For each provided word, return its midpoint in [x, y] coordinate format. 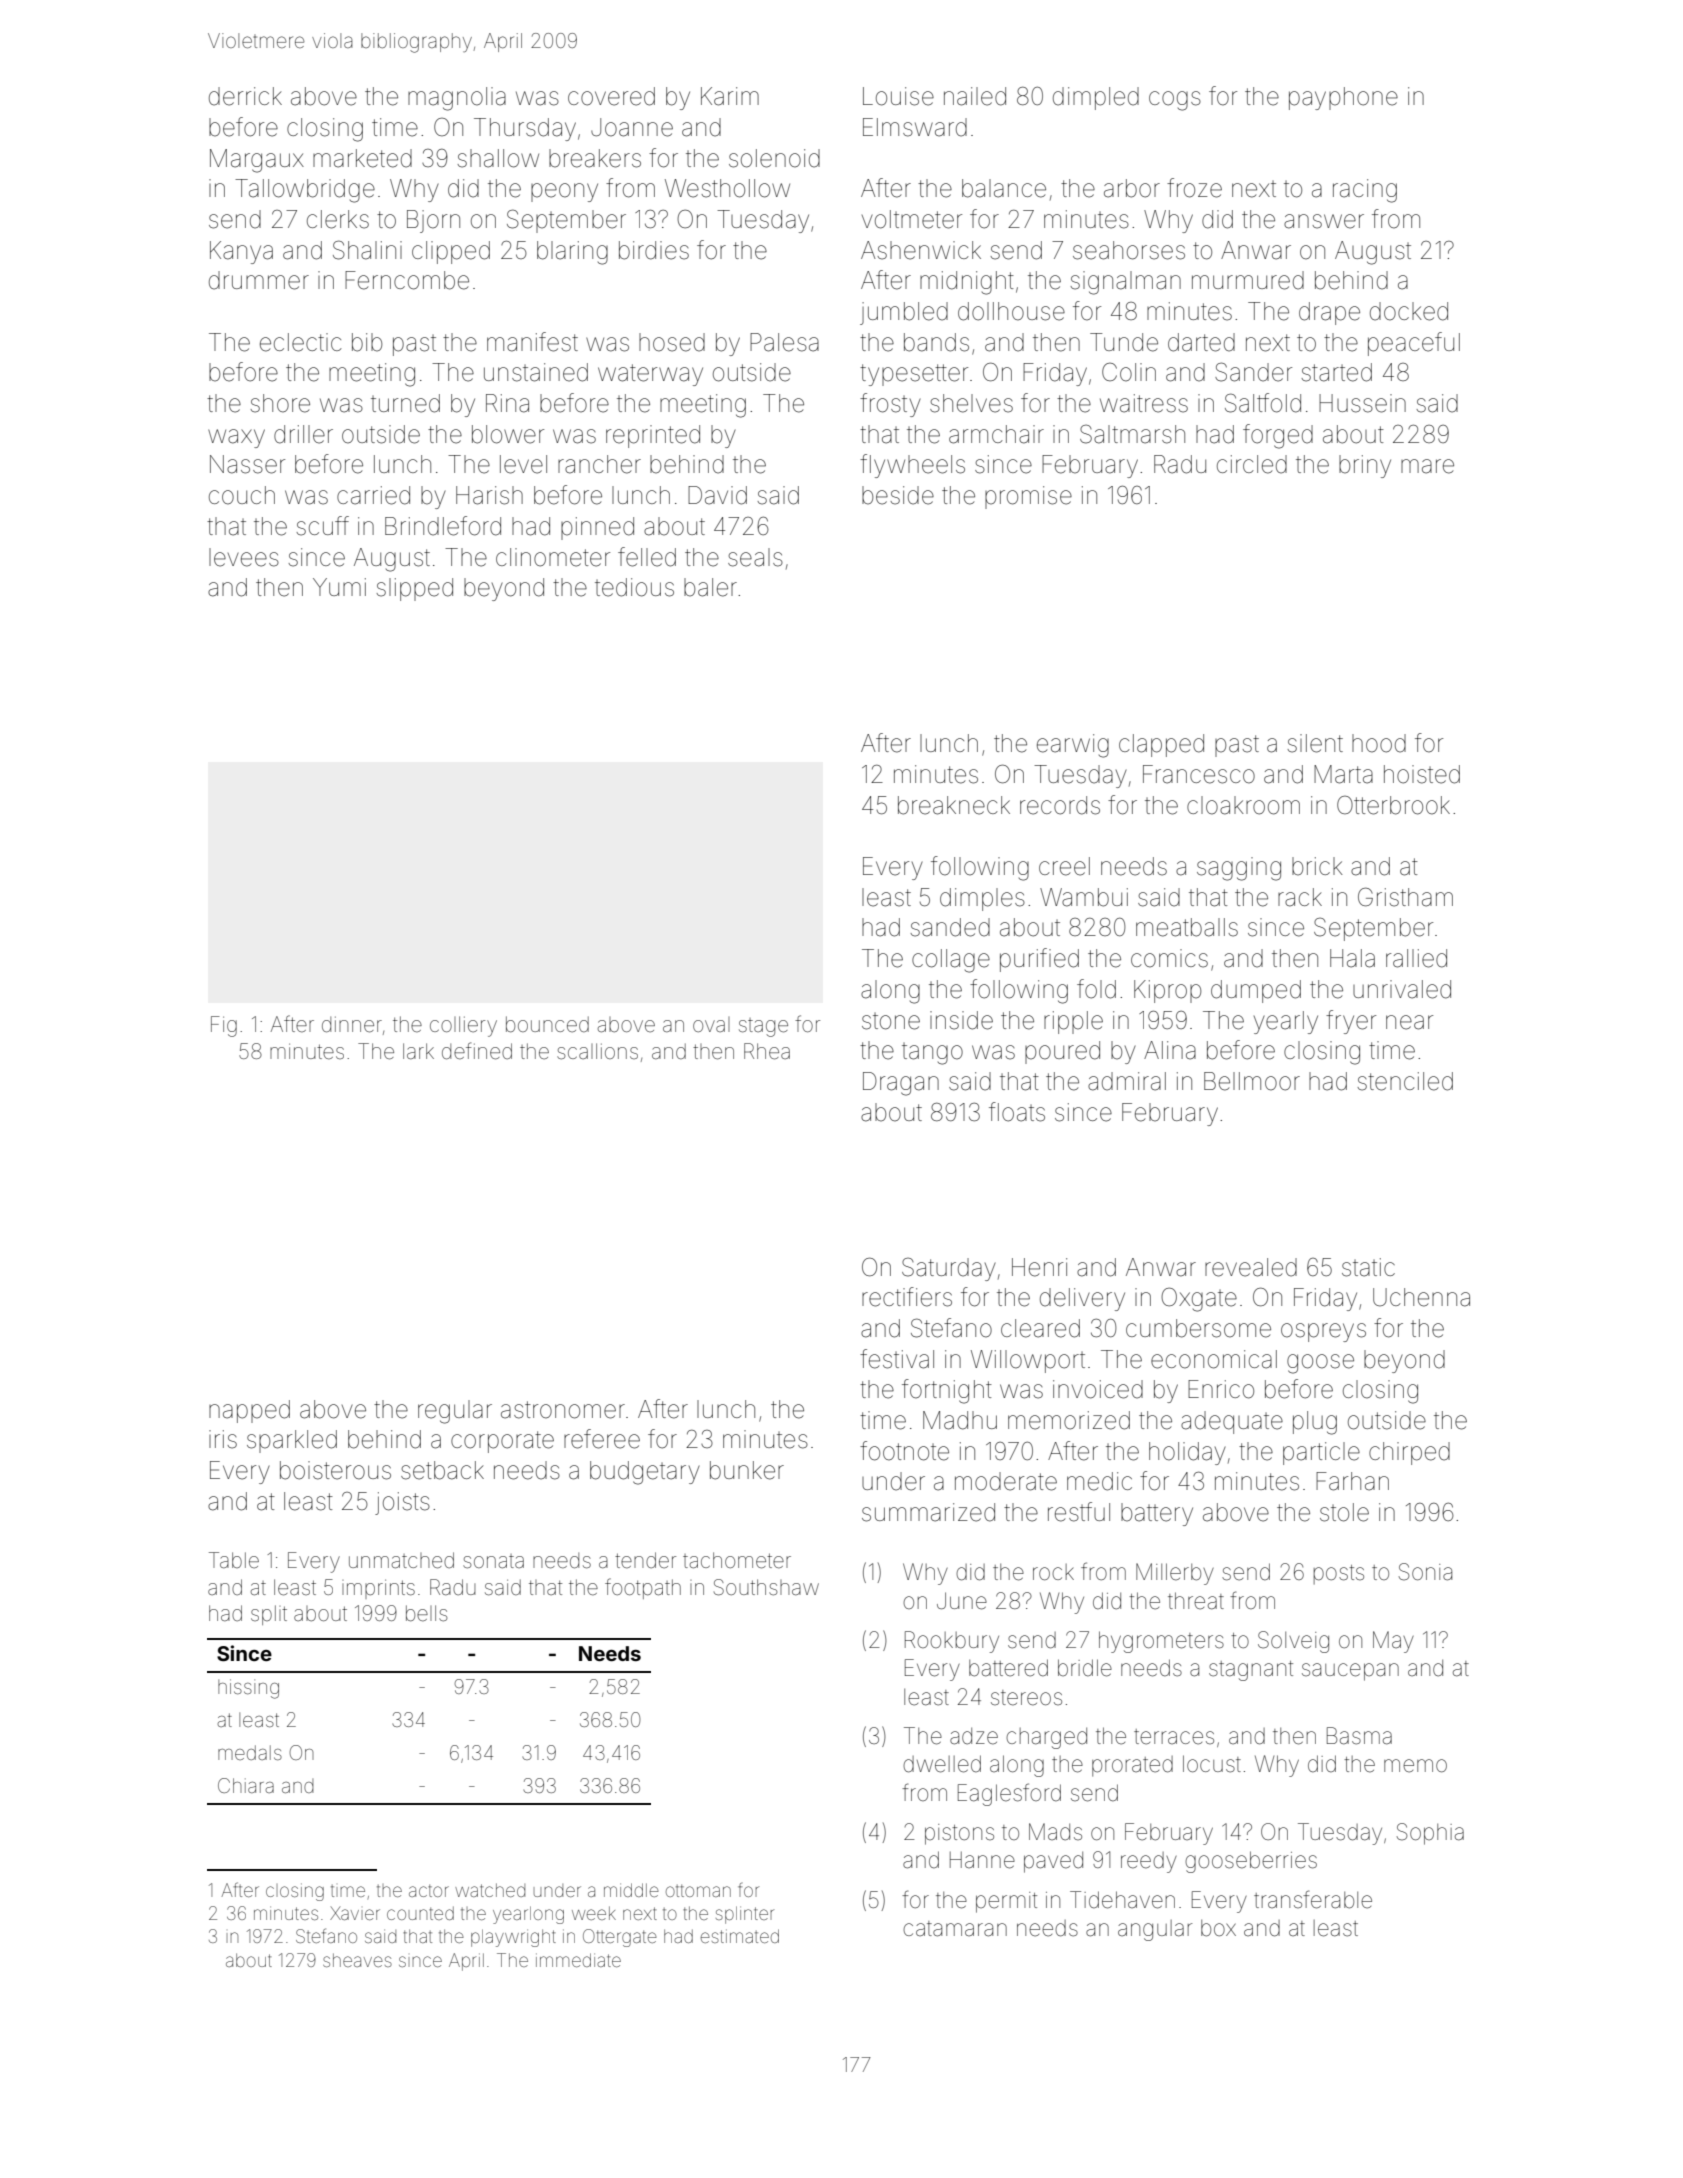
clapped [1161, 745]
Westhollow [727, 188]
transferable [1313, 1899]
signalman [1126, 283]
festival [897, 1359]
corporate [502, 1442]
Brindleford [443, 526]
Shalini [367, 250]
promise [1028, 497]
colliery [463, 1026]
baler [710, 587]
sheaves [357, 1960]
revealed [1251, 1267]
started [1337, 372]
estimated [740, 1936]
